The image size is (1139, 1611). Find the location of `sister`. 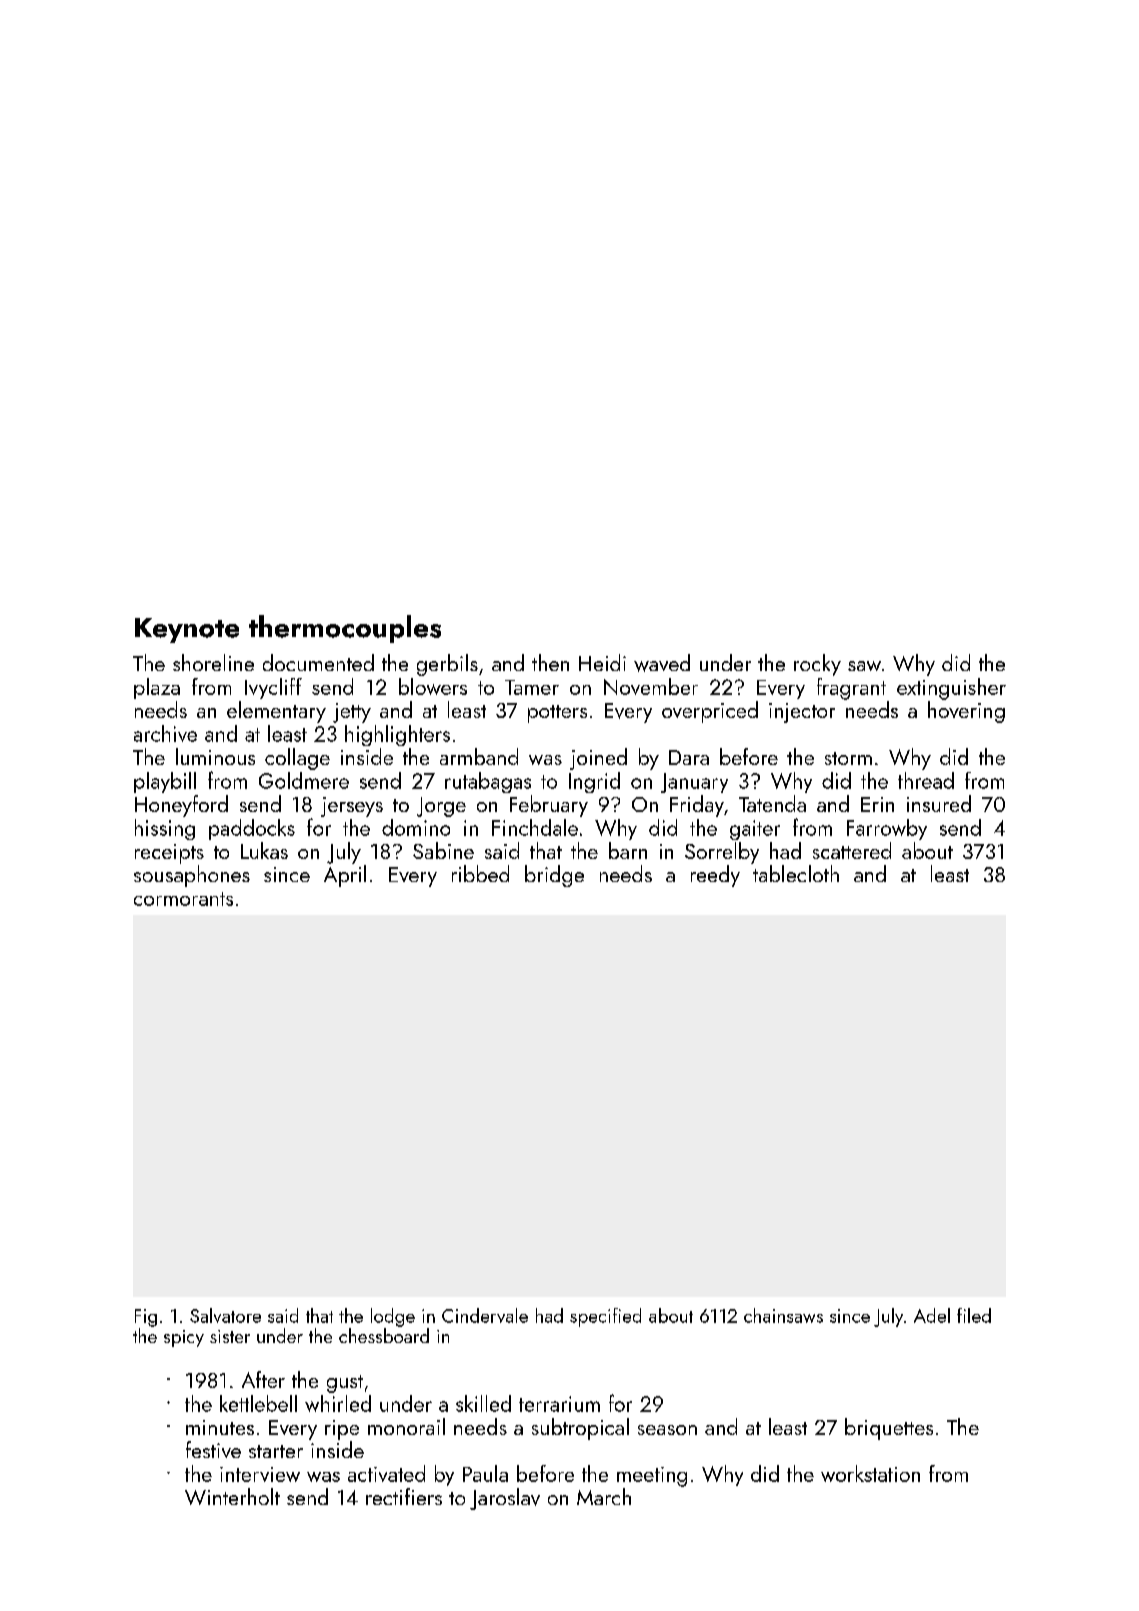

sister is located at coordinates (230, 1336).
